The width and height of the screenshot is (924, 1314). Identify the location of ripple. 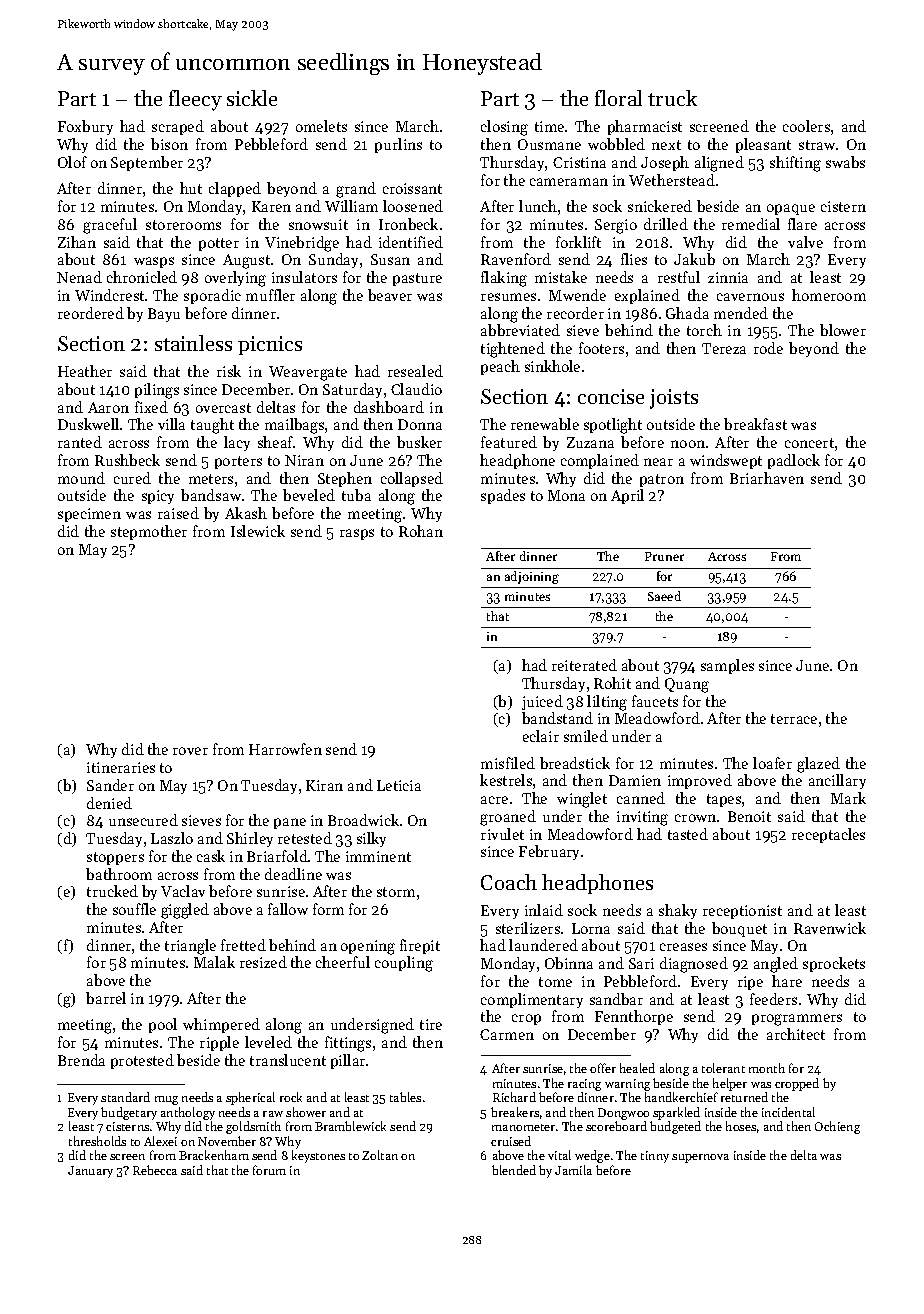
(219, 1043).
